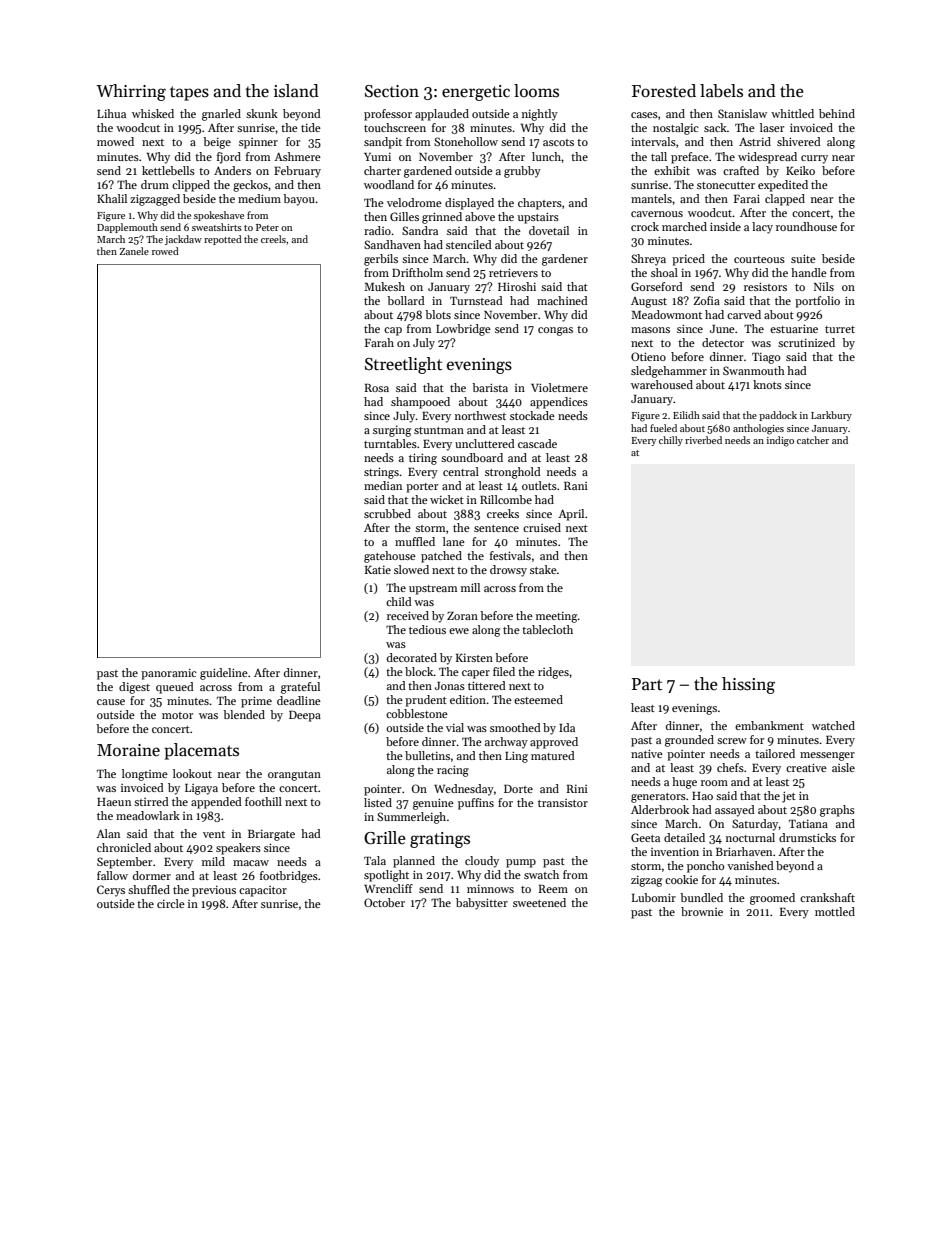 The height and width of the page is (1233, 952). What do you see at coordinates (263, 801) in the page?
I see `foothill` at bounding box center [263, 801].
